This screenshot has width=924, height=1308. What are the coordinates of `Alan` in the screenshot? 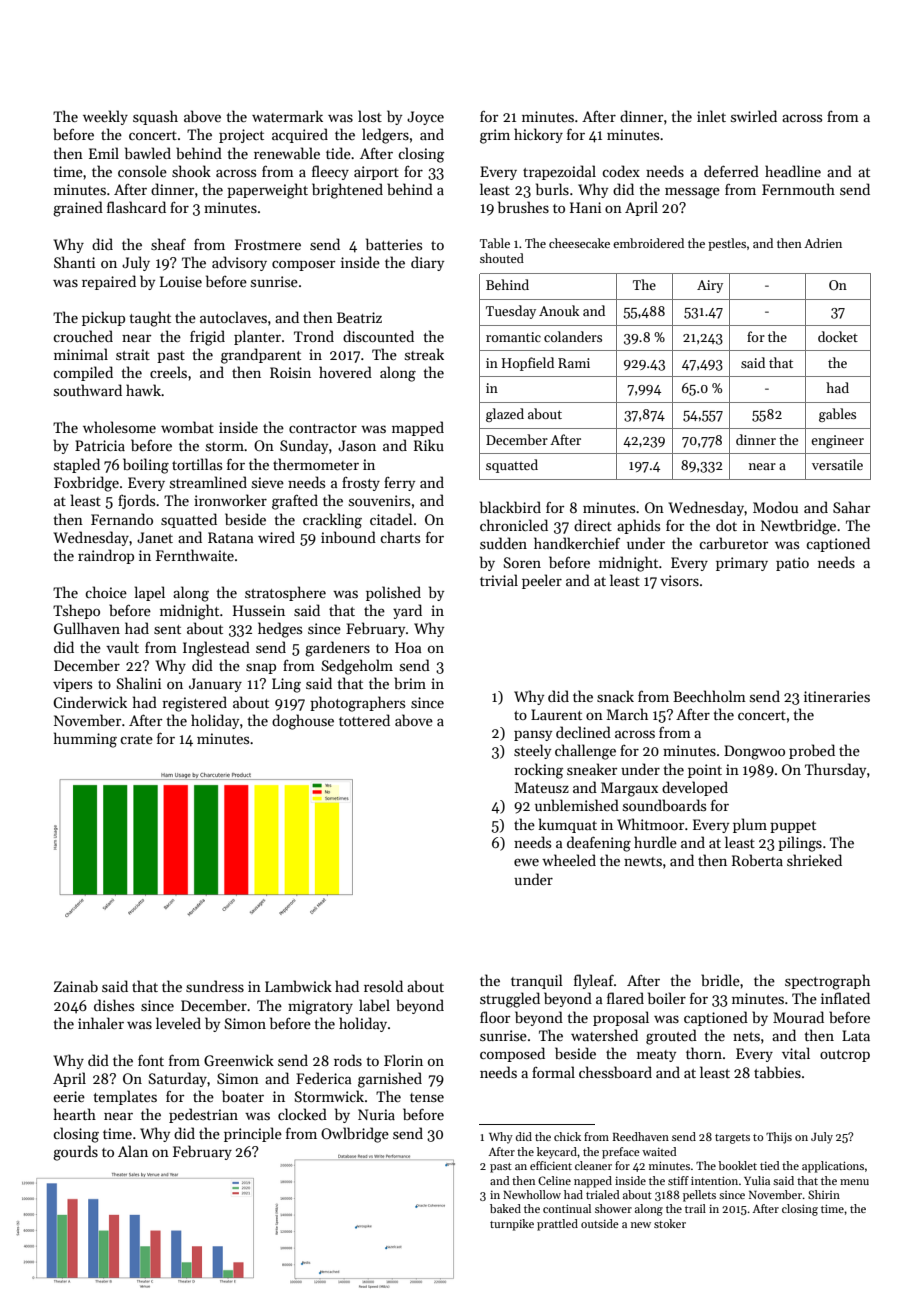 It's located at (133, 1151).
